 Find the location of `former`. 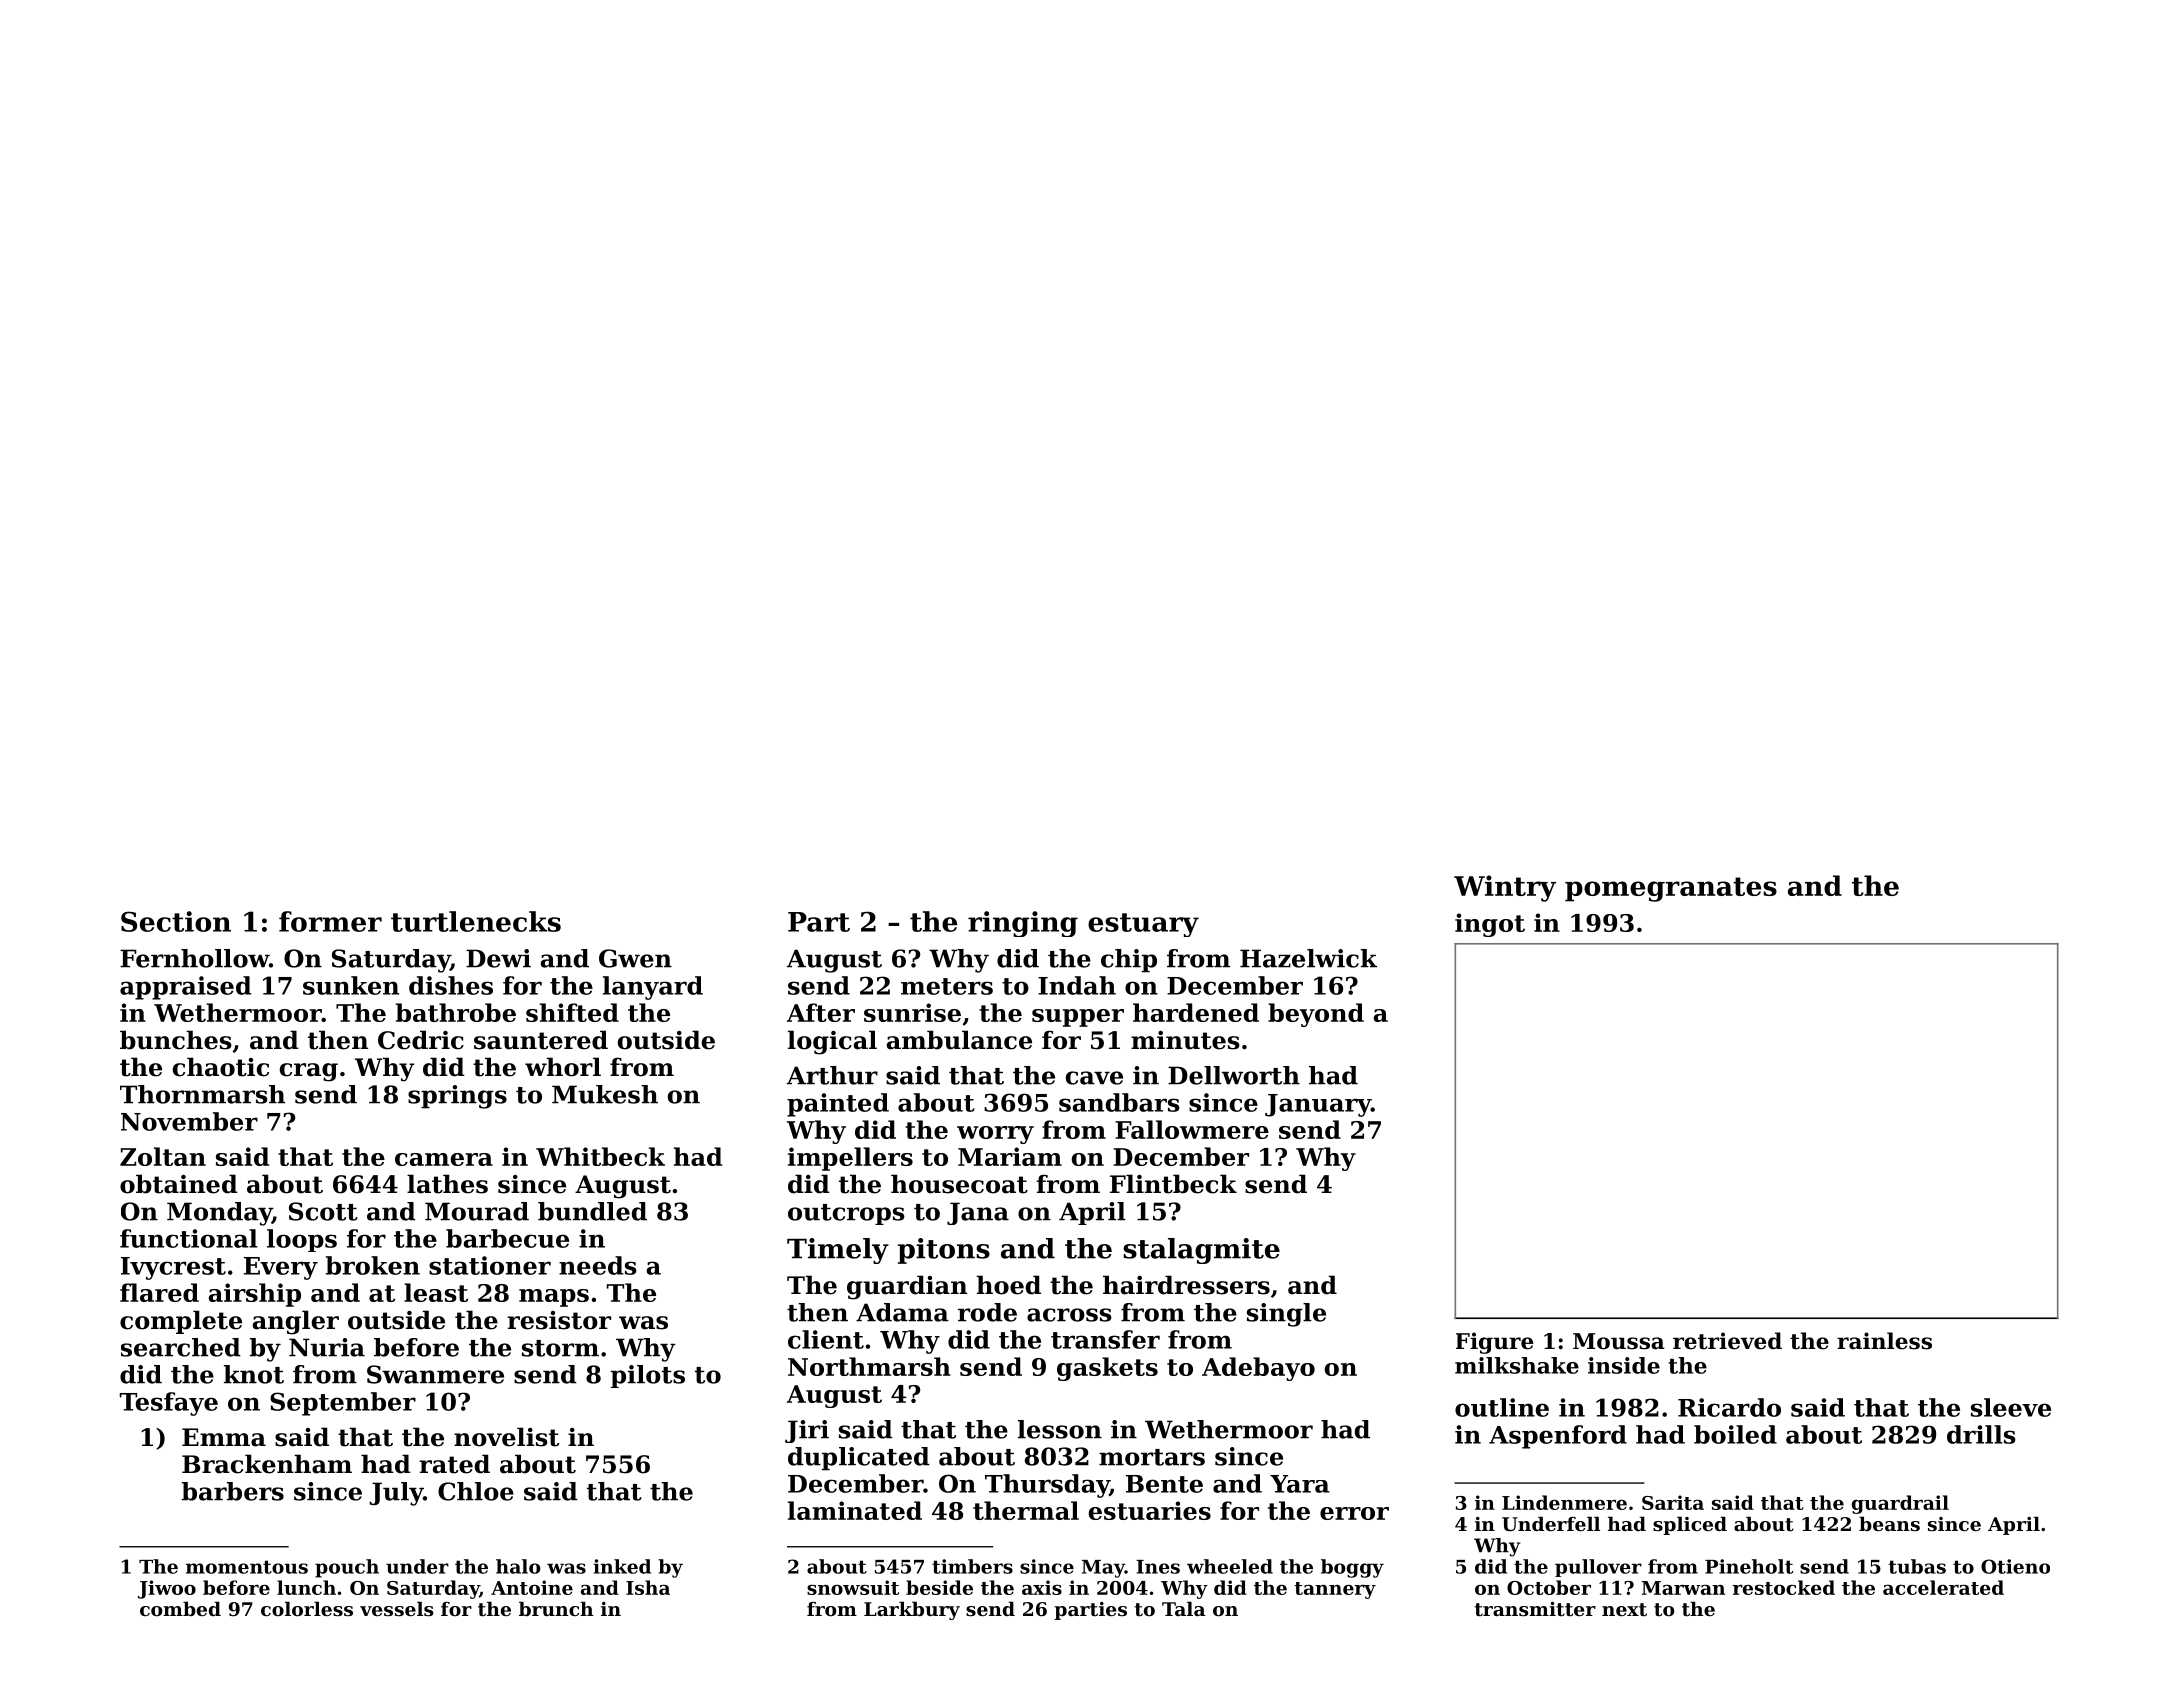

former is located at coordinates (330, 921).
